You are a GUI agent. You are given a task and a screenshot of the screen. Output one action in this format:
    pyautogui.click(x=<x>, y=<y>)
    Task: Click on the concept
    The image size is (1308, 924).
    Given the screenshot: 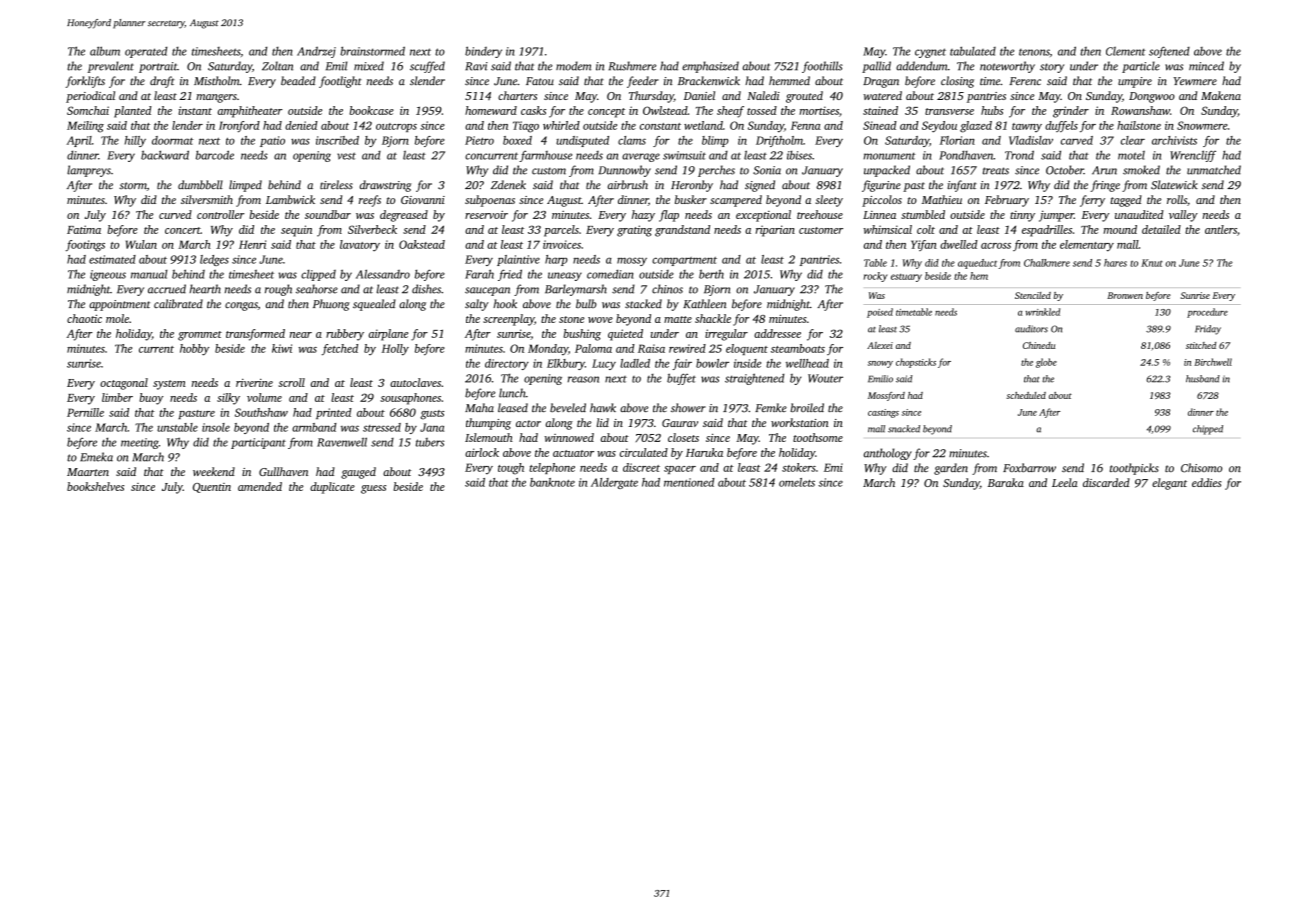 What is the action you would take?
    pyautogui.click(x=606, y=113)
